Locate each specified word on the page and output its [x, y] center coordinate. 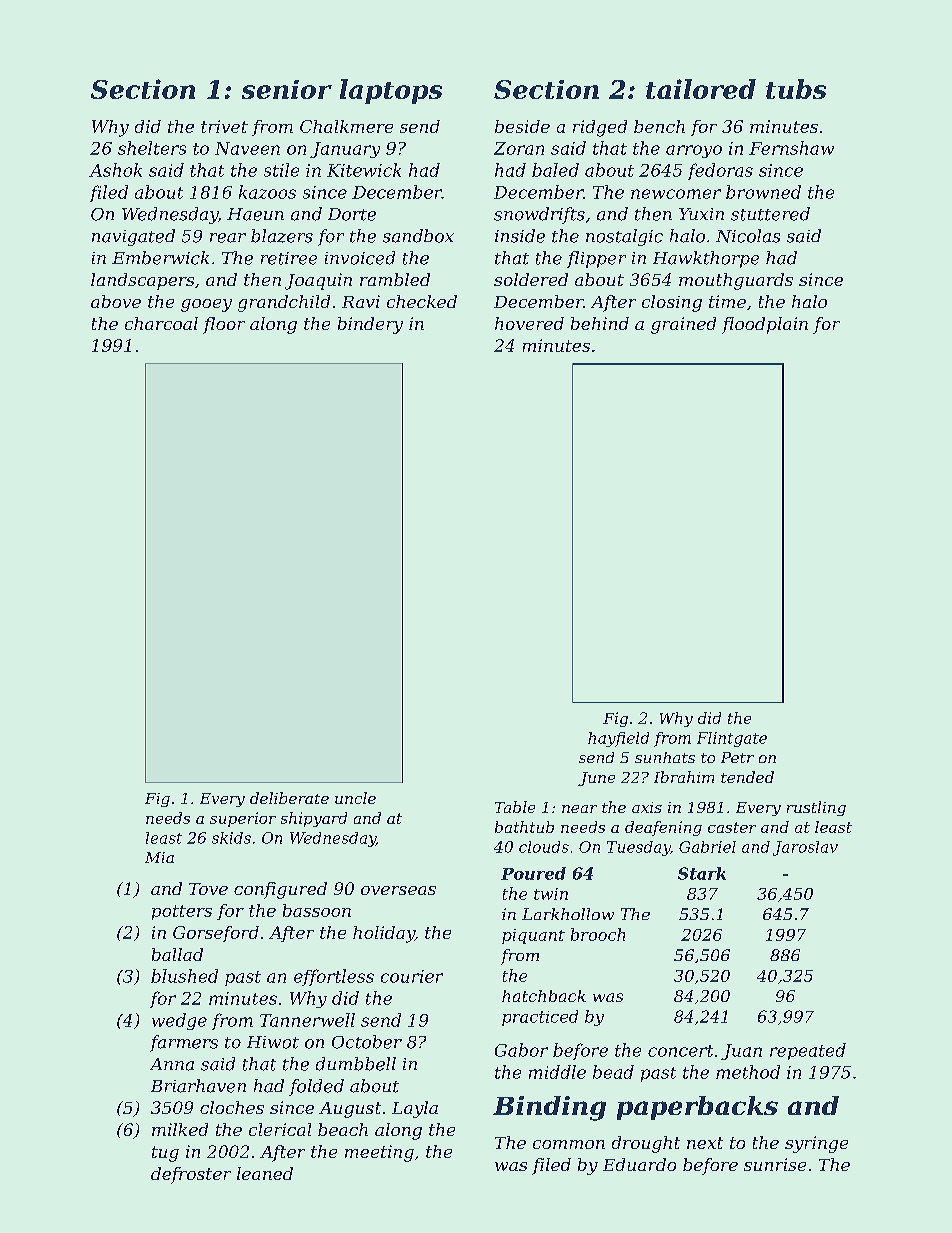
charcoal [161, 323]
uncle [355, 798]
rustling [816, 808]
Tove [208, 889]
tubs [796, 89]
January [345, 150]
